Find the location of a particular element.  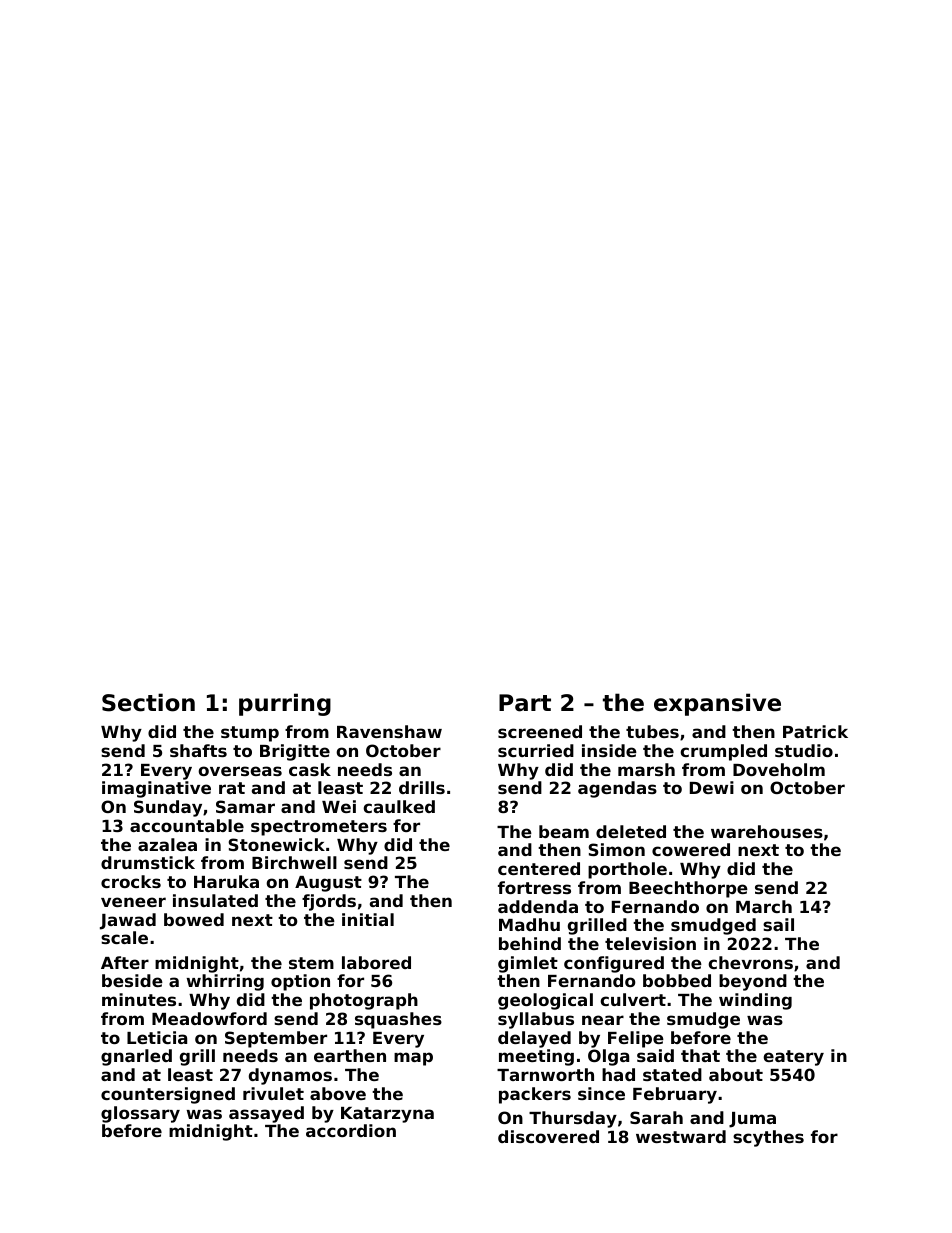

crocks is located at coordinates (131, 881).
